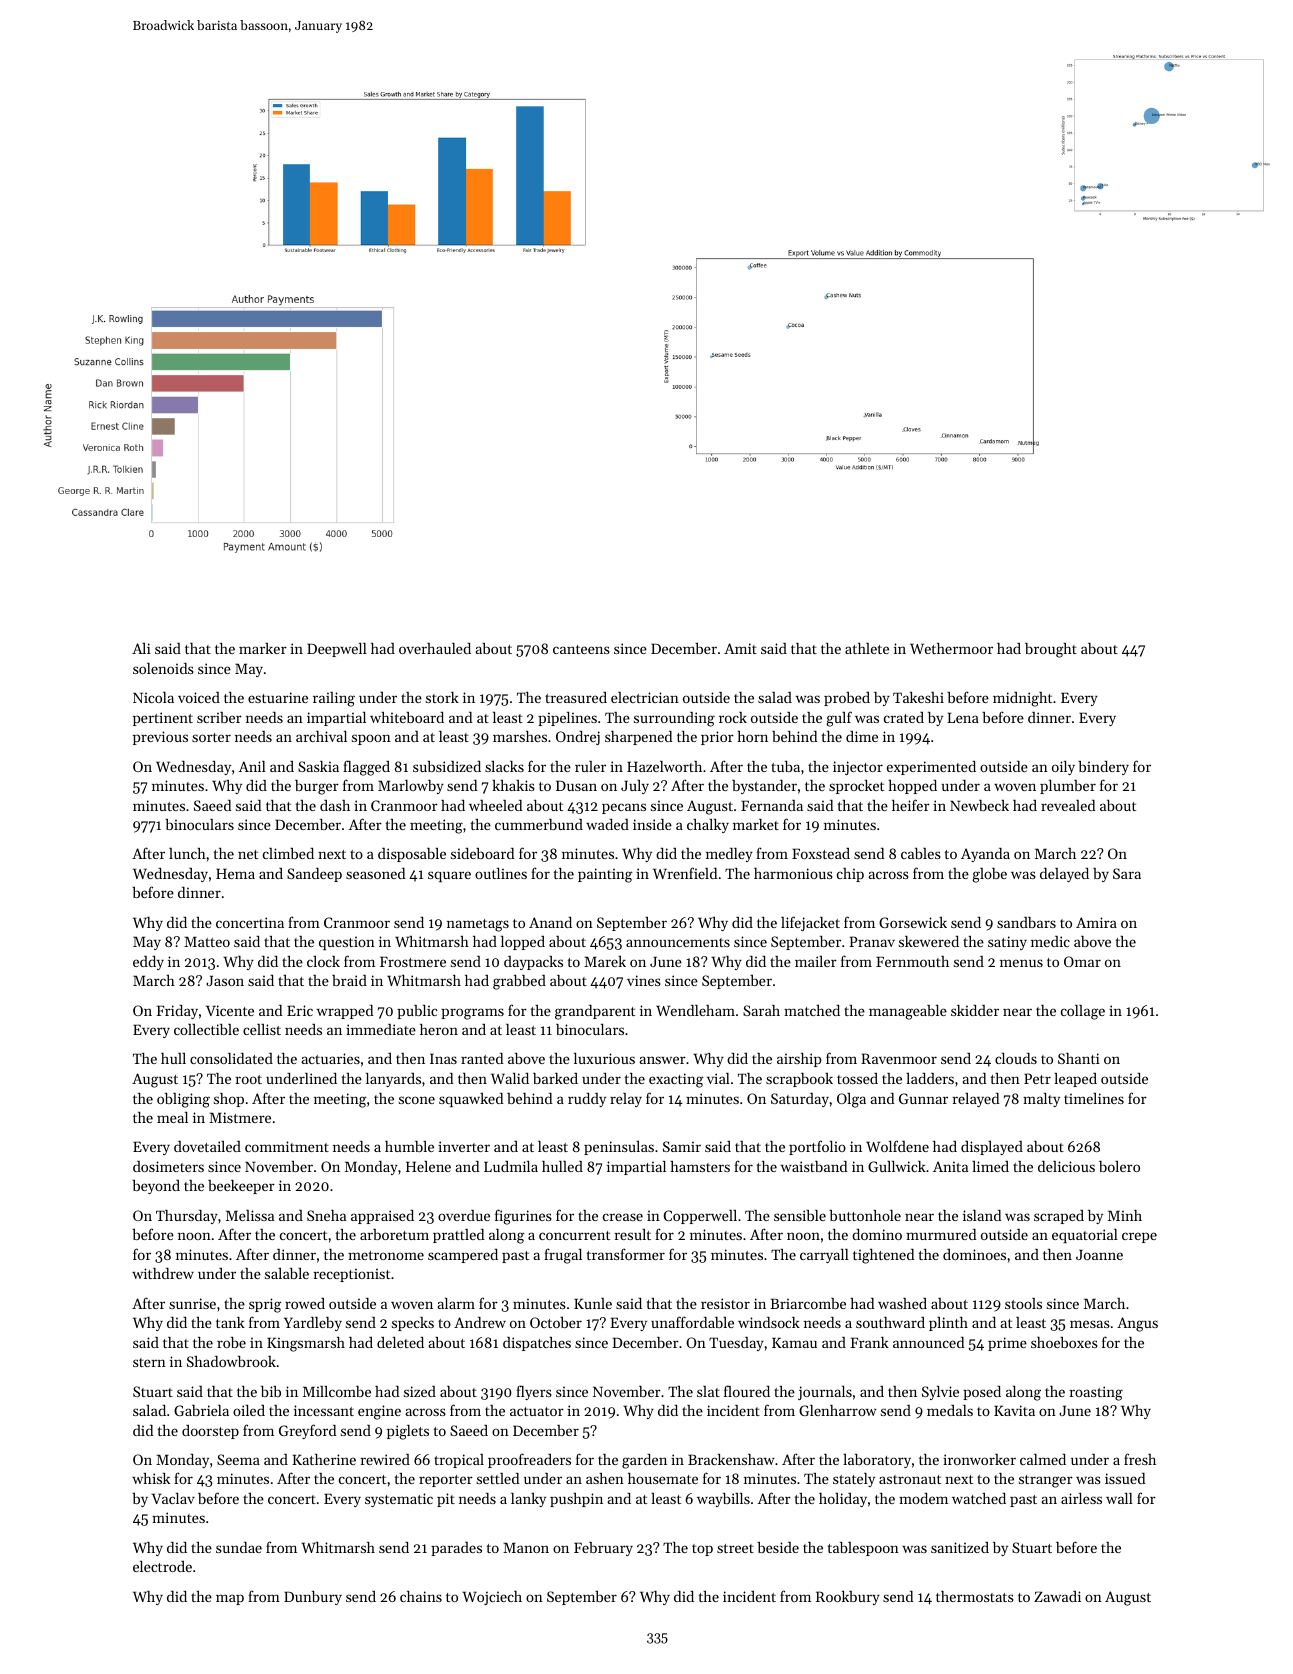 This image has width=1293, height=1674. Describe the element at coordinates (435, 648) in the image. I see `overhauled` at that location.
